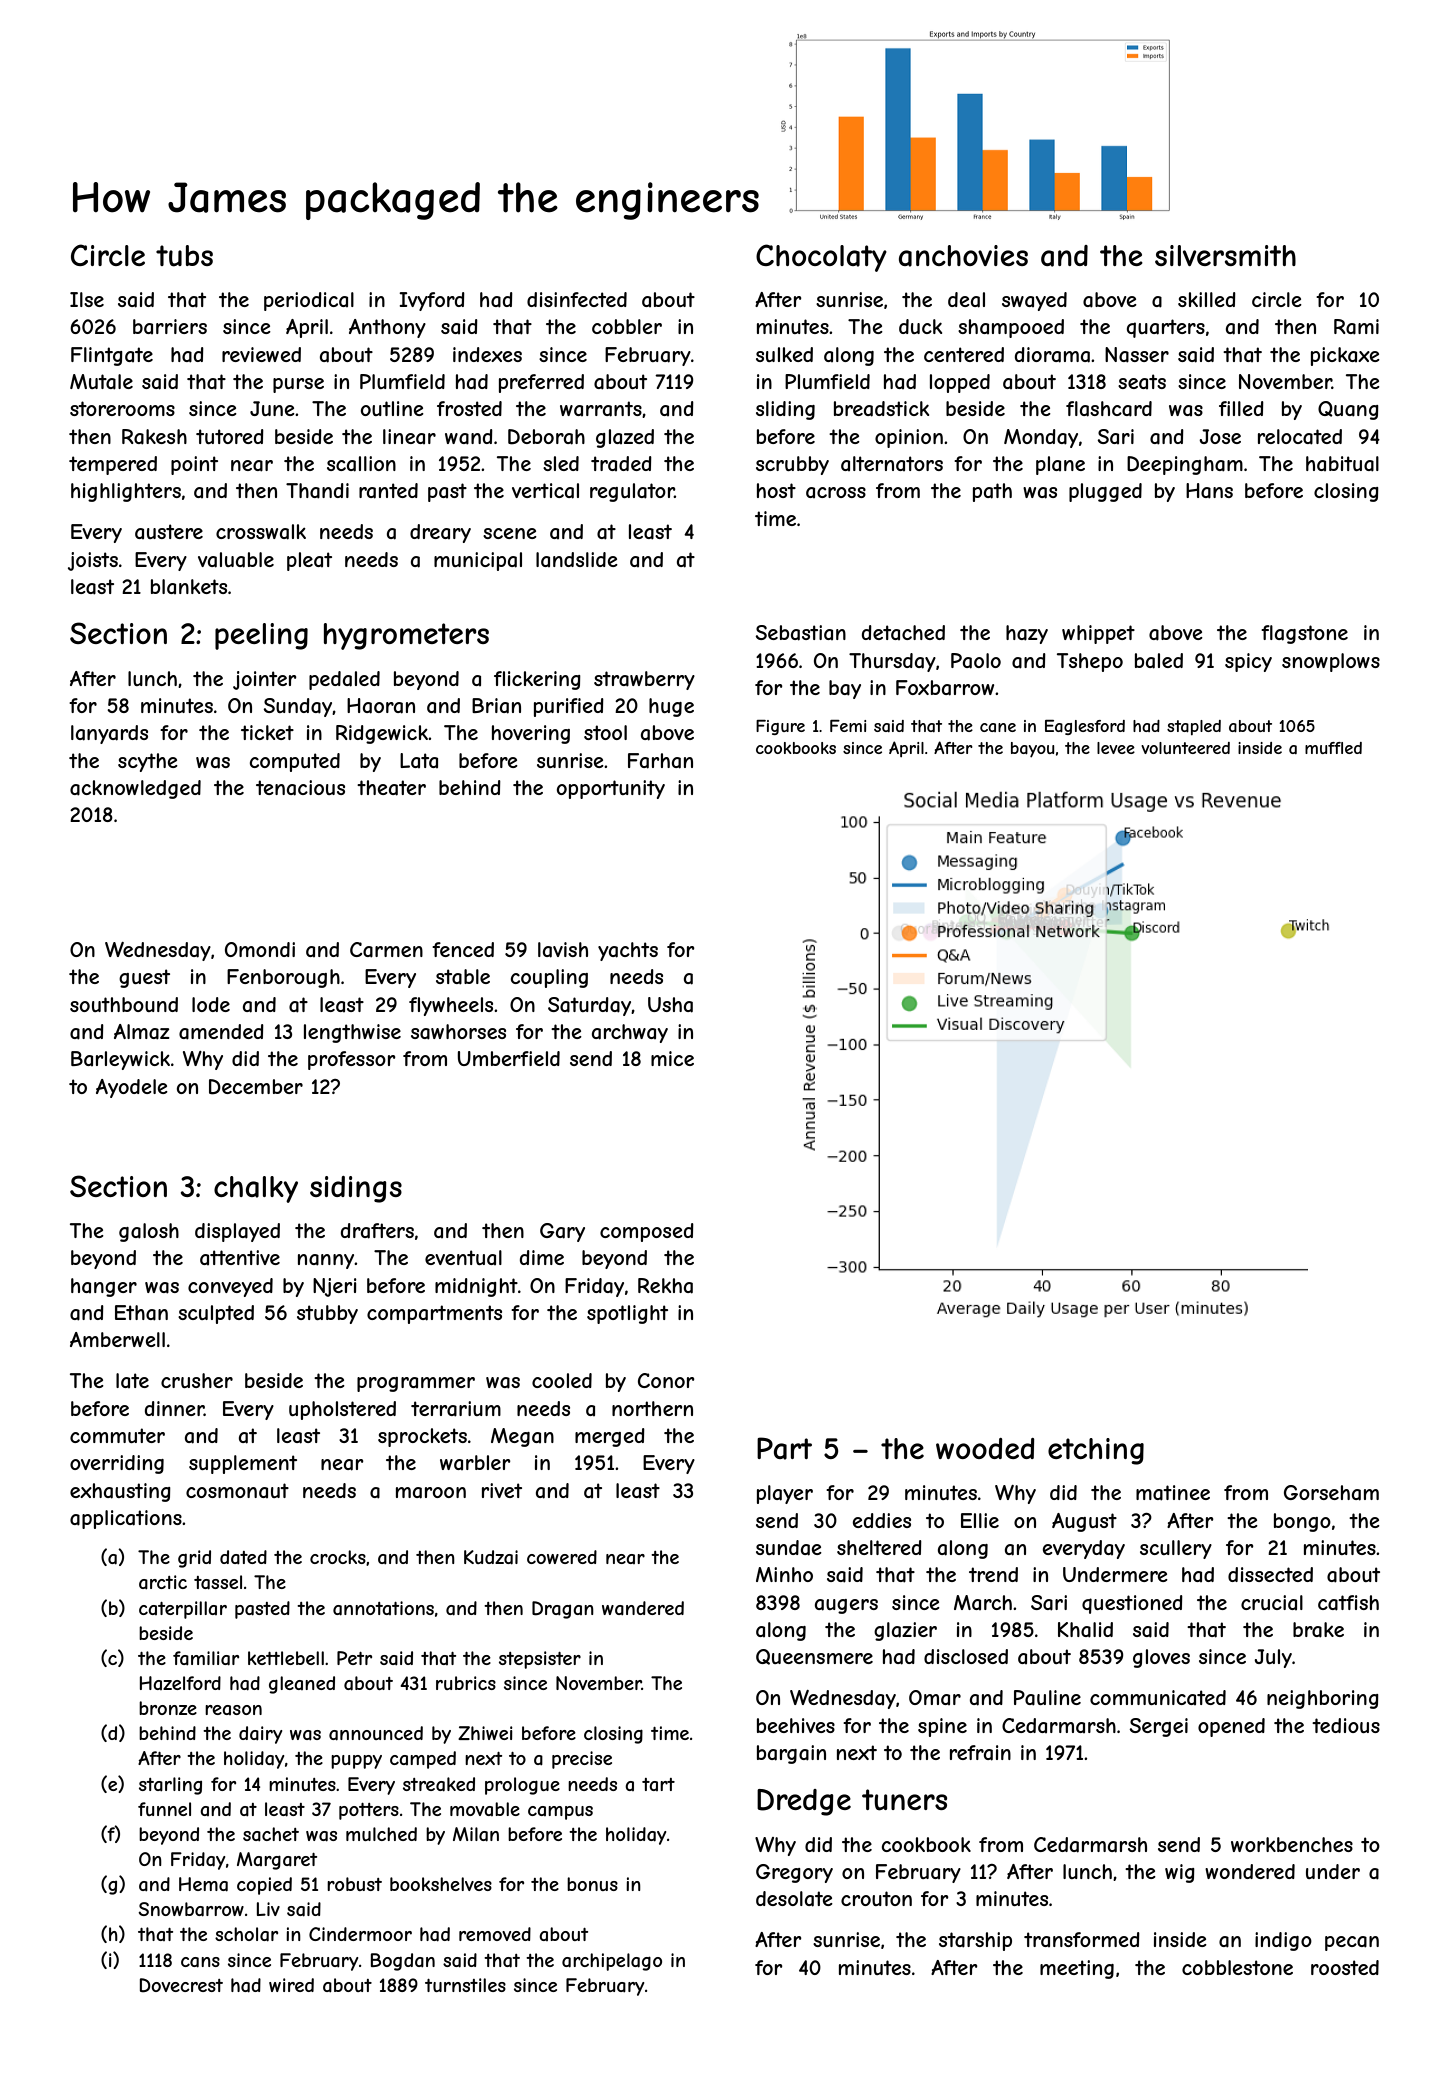 The width and height of the document is (1450, 2100). What do you see at coordinates (271, 1834) in the document?
I see `sachet` at bounding box center [271, 1834].
